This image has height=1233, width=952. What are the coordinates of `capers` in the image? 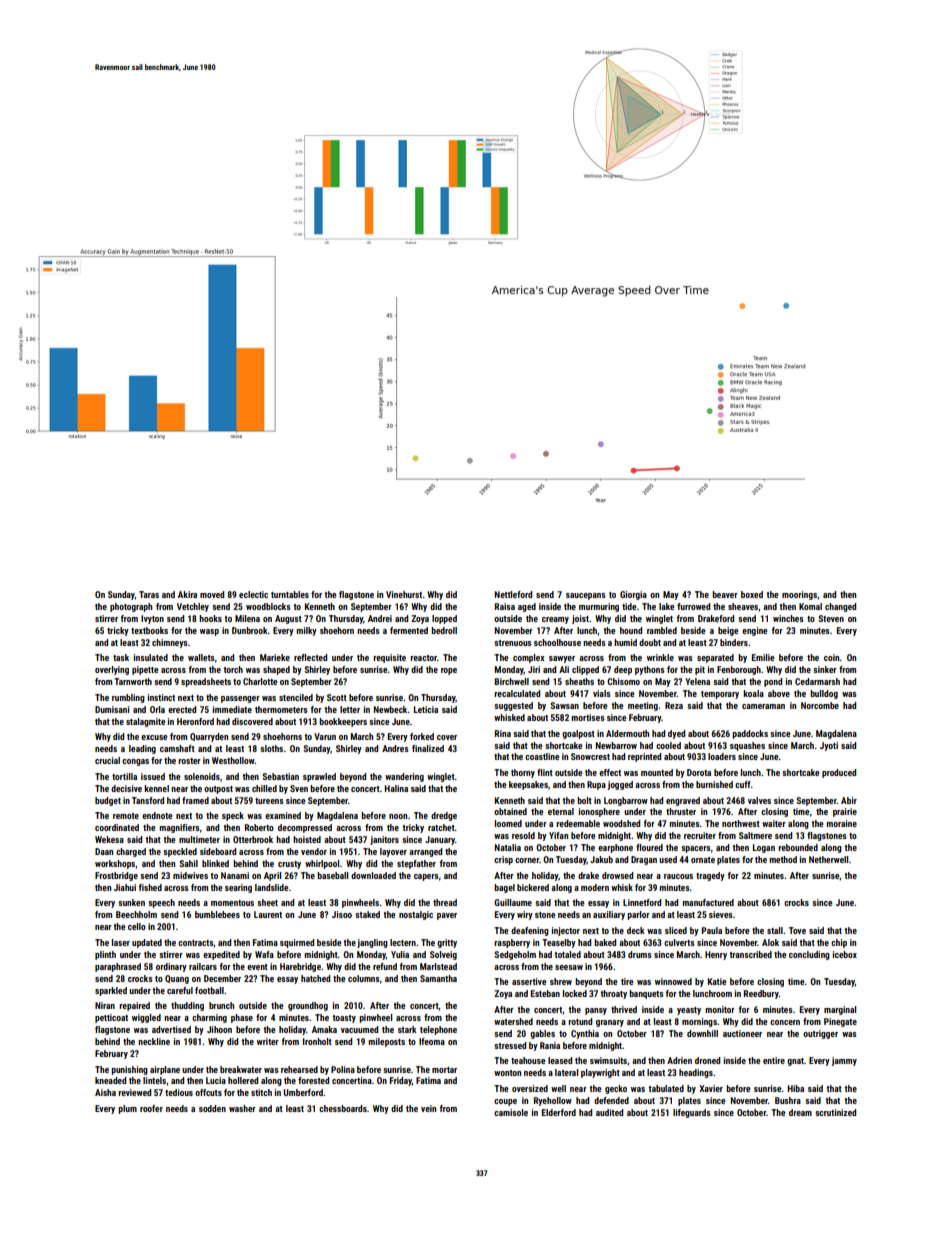 It's located at (426, 877).
